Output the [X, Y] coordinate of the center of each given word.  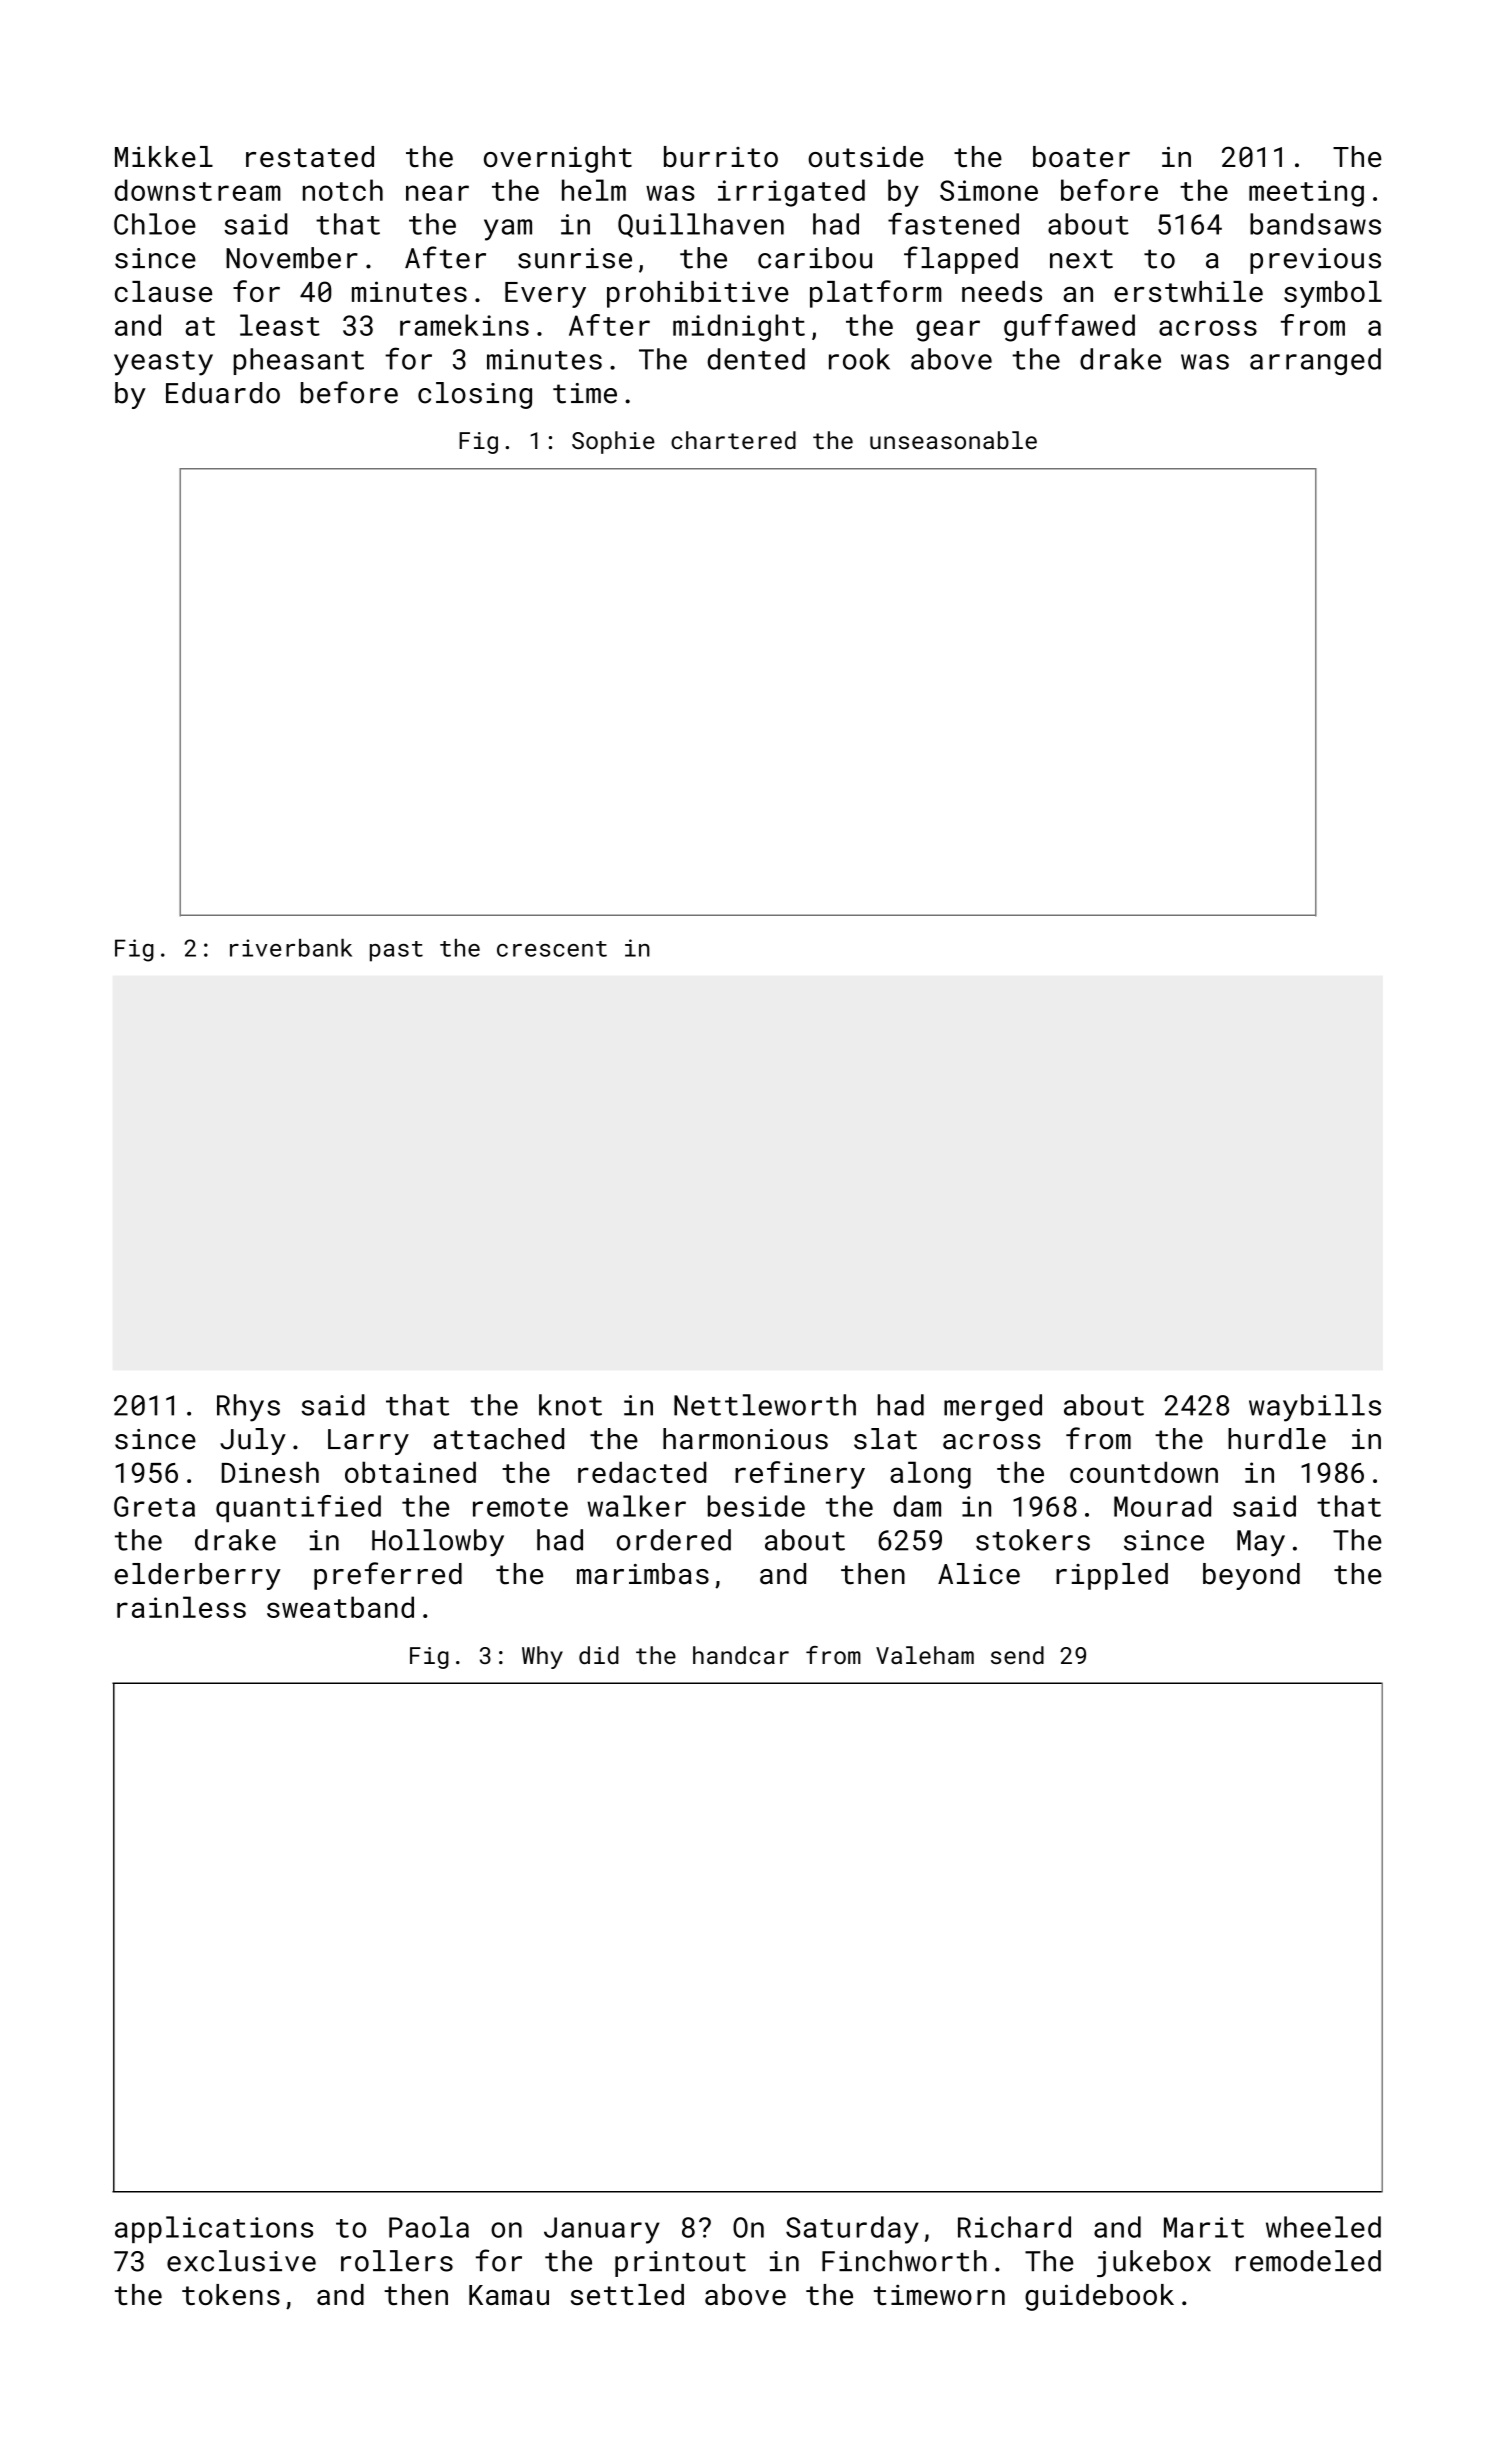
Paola [429, 2227]
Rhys [248, 1408]
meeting [1306, 193]
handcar [741, 1655]
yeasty [163, 363]
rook [859, 359]
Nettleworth [765, 1405]
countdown [1144, 1472]
